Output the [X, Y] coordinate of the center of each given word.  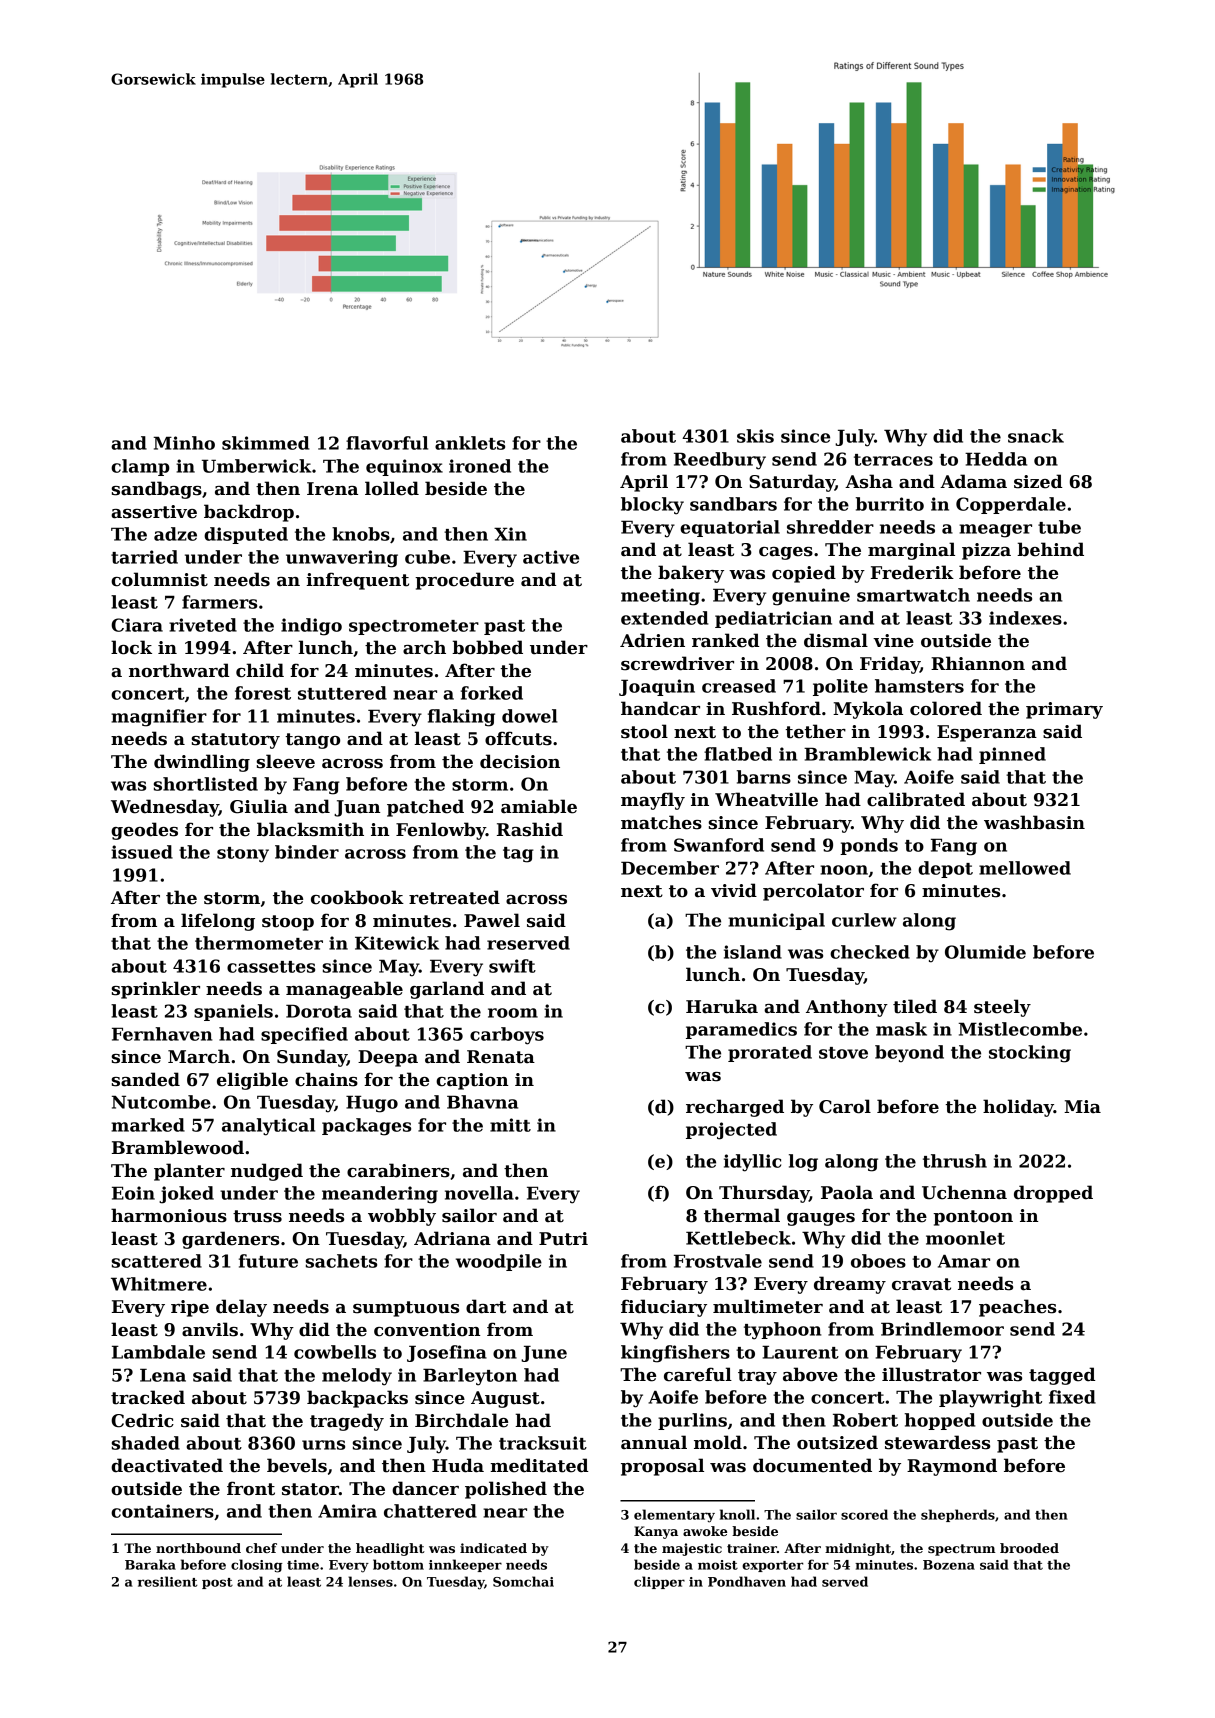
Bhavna [482, 1102]
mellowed [1025, 868]
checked [870, 952]
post [217, 1583]
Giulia [259, 806]
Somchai [523, 1581]
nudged [267, 1172]
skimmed [265, 443]
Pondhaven [747, 1581]
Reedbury [720, 461]
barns [764, 777]
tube [1059, 527]
